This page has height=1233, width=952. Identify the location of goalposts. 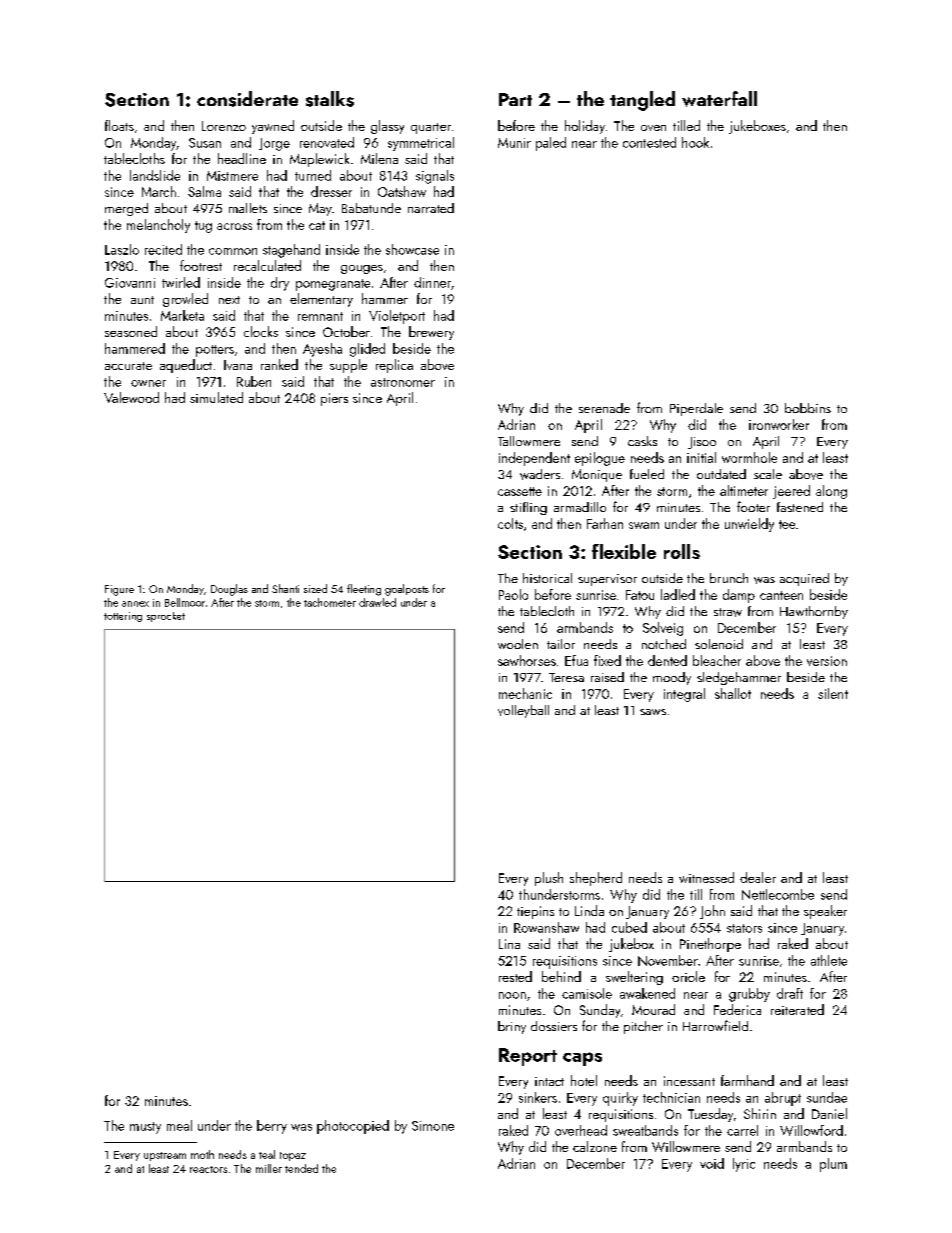
(407, 590).
